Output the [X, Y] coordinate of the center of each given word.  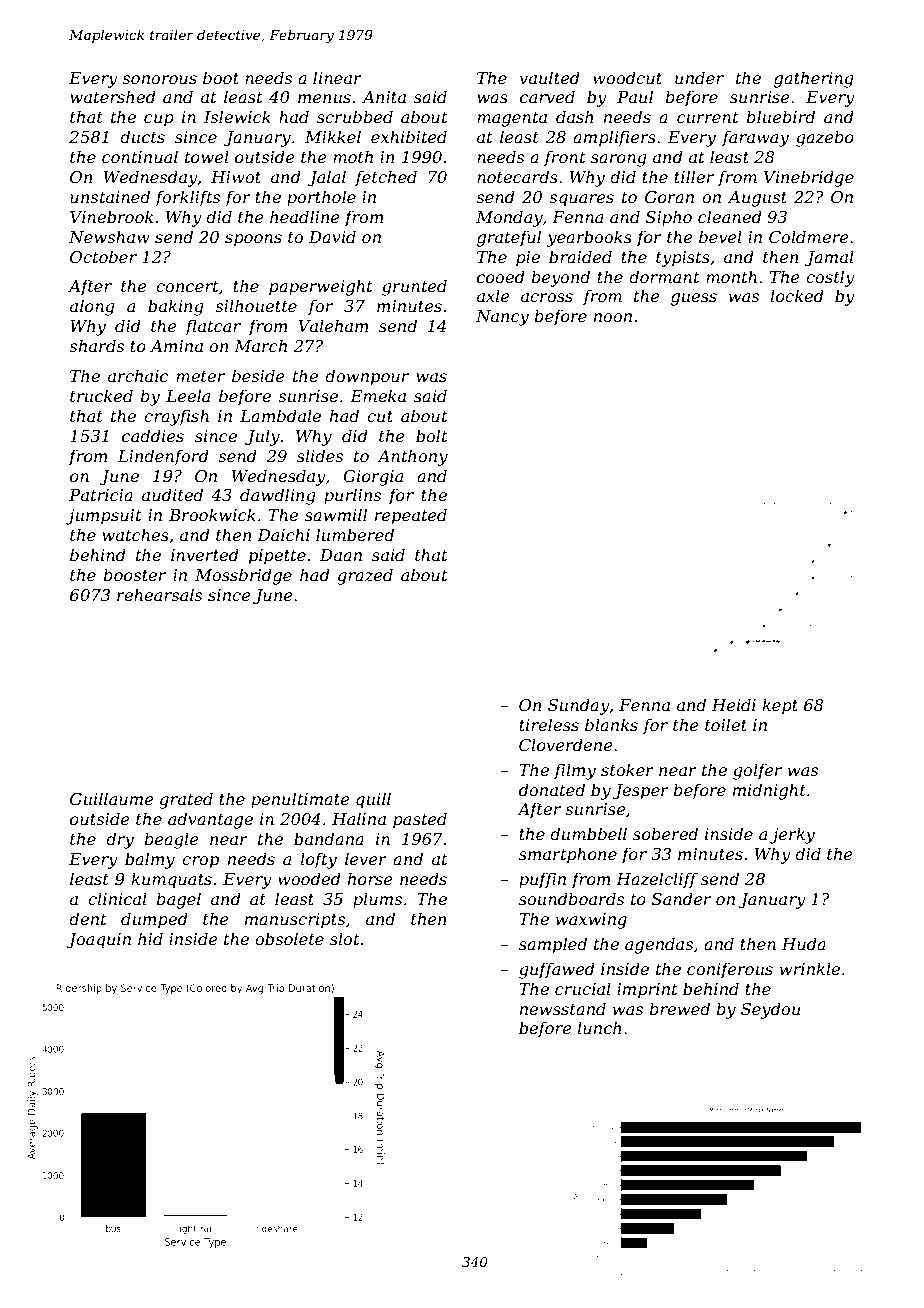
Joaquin [98, 941]
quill [373, 800]
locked [797, 295]
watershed [113, 96]
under [699, 77]
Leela [188, 395]
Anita [384, 97]
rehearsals [159, 594]
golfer [757, 771]
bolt [432, 435]
